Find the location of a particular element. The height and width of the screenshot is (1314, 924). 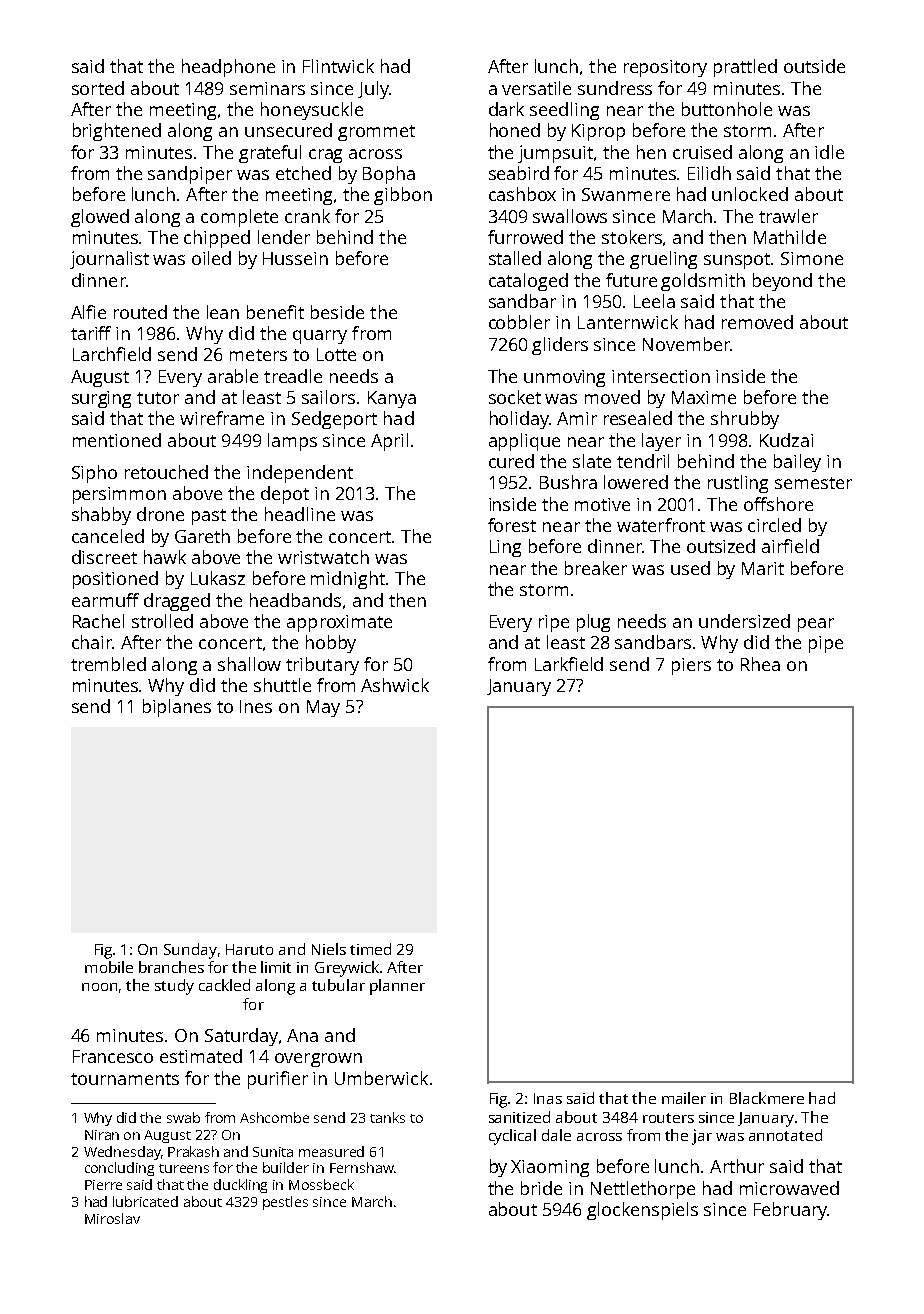

biplanes is located at coordinates (177, 708).
